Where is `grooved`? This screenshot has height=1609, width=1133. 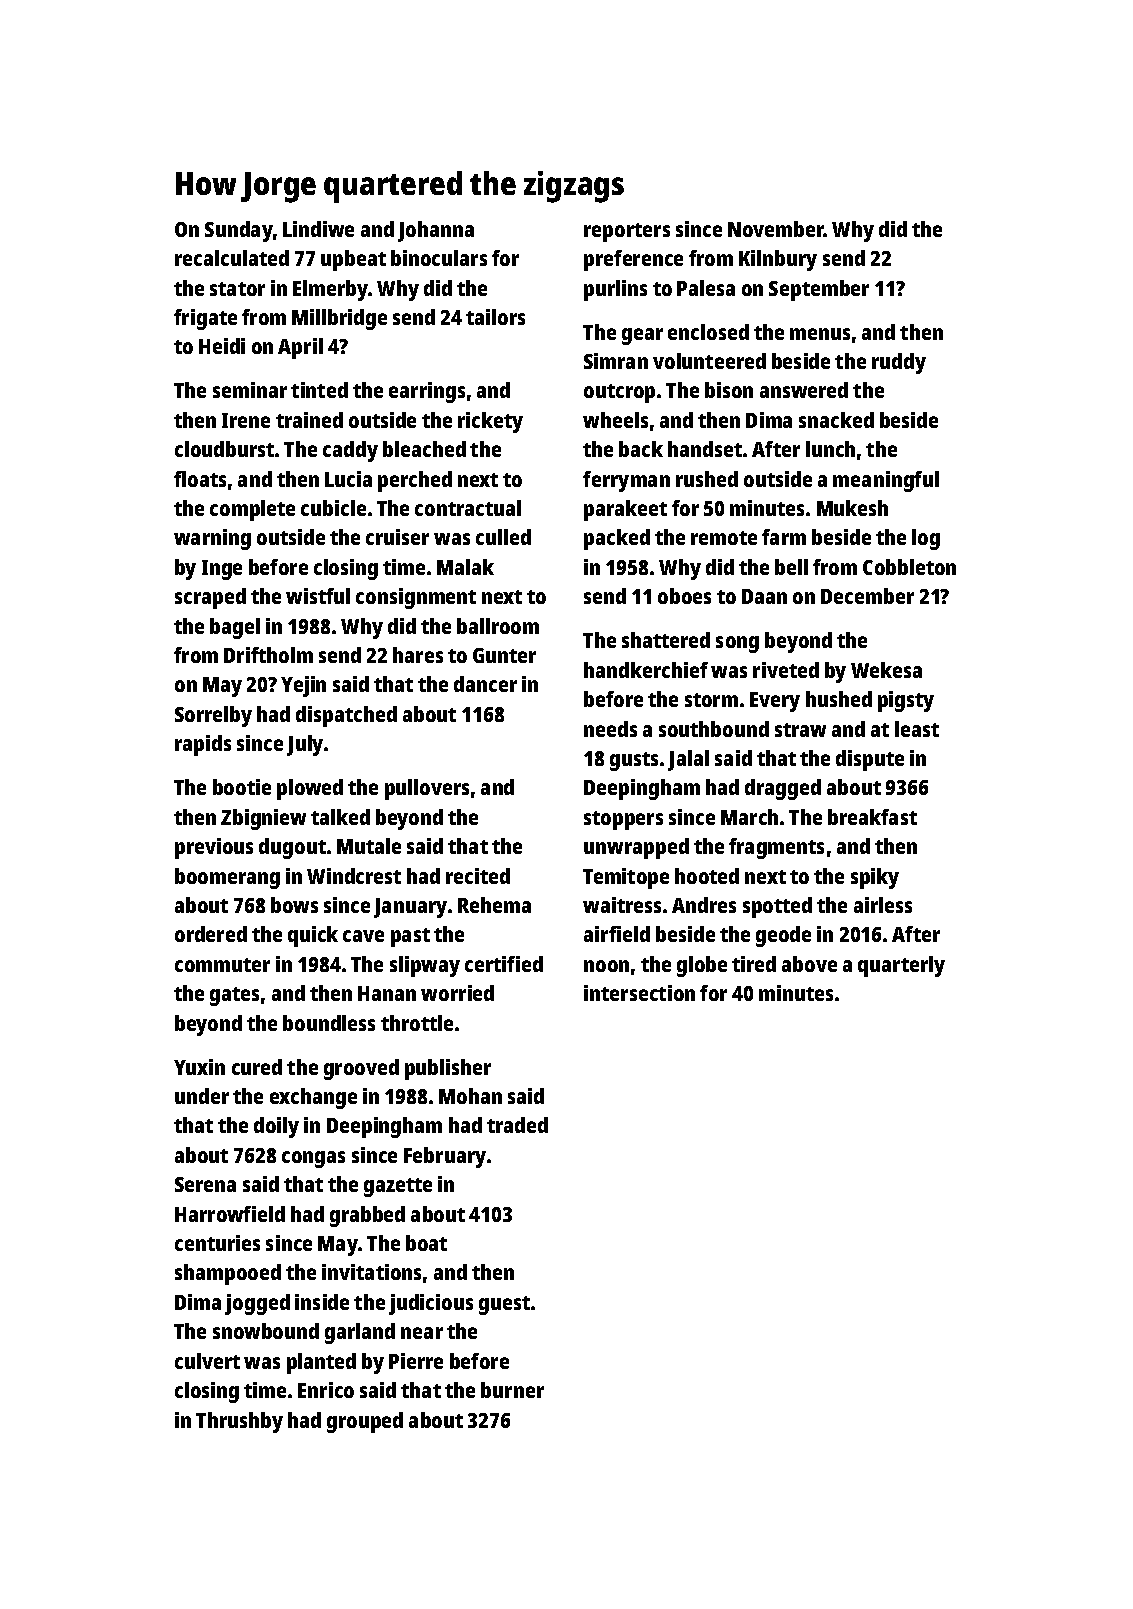
grooved is located at coordinates (361, 1069).
